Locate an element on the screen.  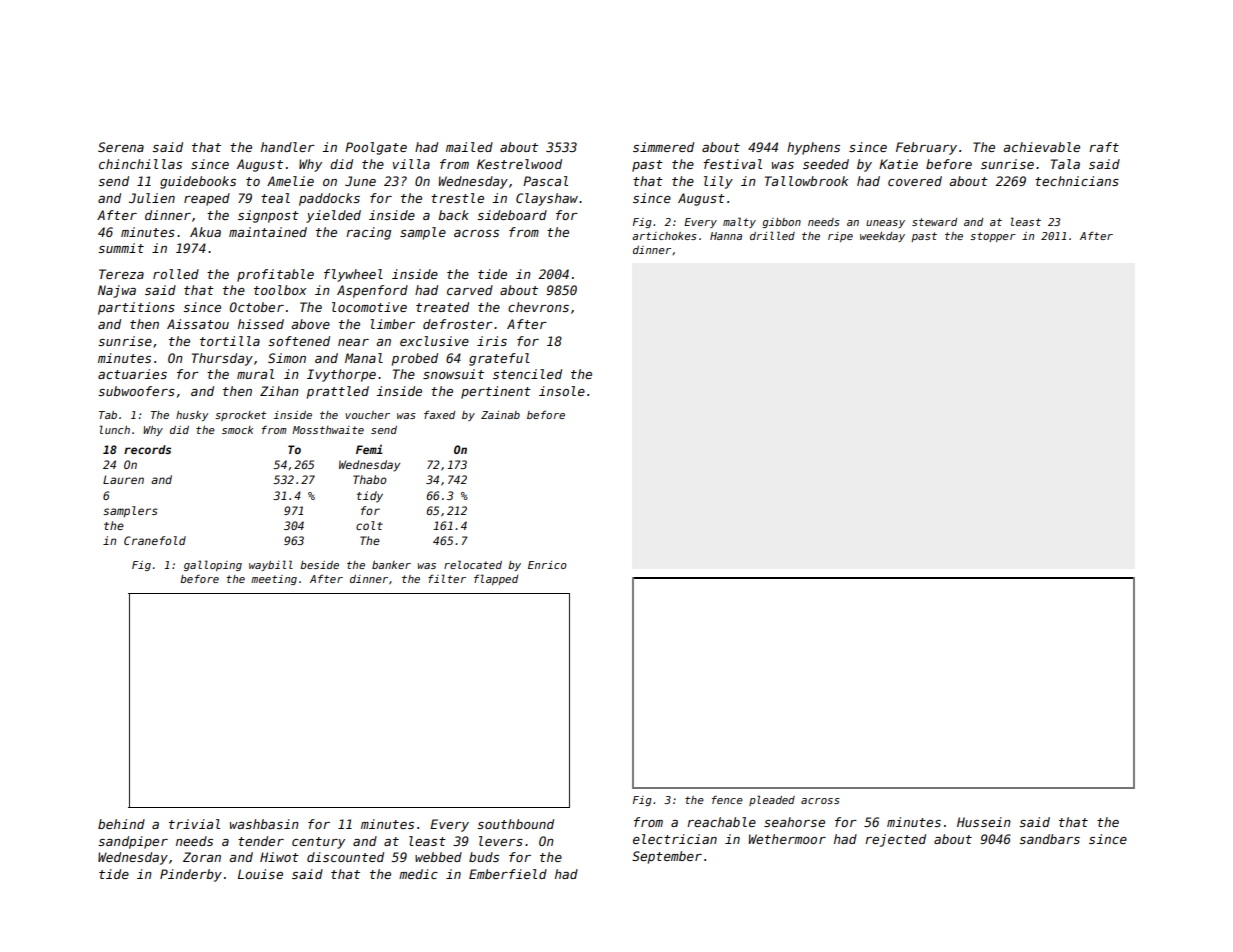
partitions is located at coordinates (136, 308).
